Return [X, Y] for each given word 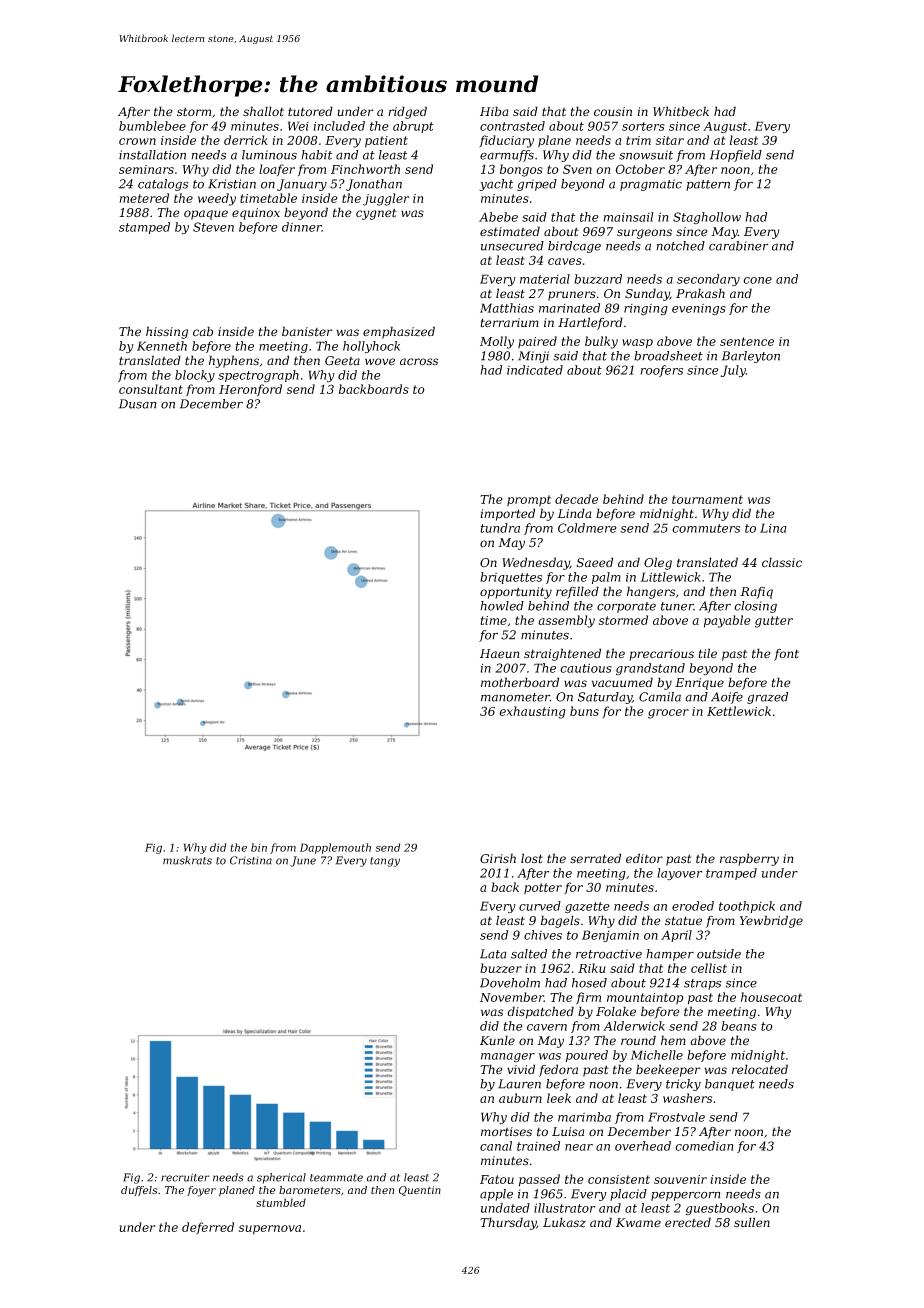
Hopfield [736, 156]
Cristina [251, 860]
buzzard [598, 279]
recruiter [185, 1177]
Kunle [497, 1040]
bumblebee [152, 126]
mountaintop [645, 998]
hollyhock [371, 347]
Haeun [500, 654]
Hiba [494, 111]
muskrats [187, 860]
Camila [660, 697]
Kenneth [162, 346]
